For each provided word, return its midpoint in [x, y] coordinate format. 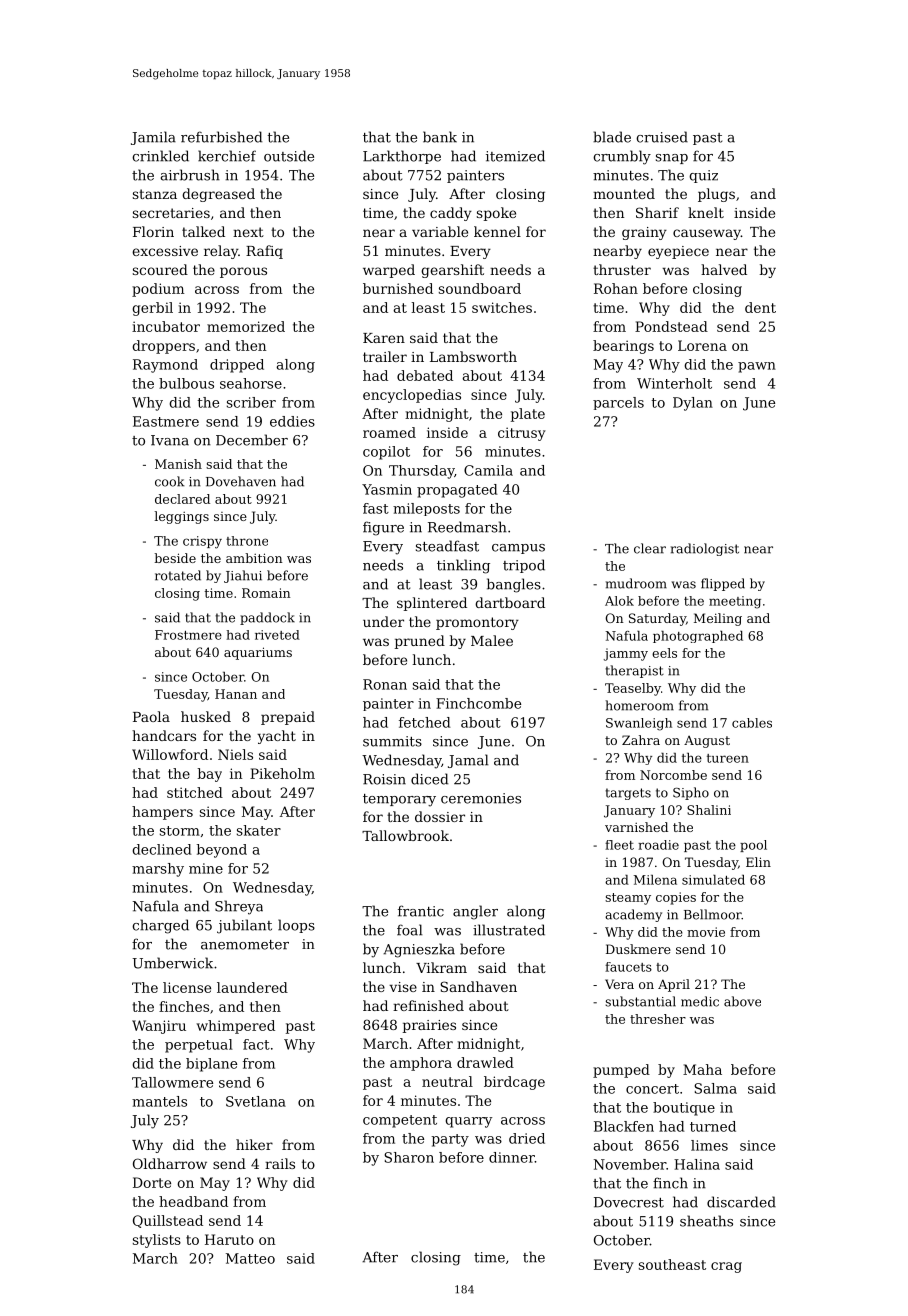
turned [713, 1126]
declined [162, 849]
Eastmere [166, 421]
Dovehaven [241, 481]
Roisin [384, 779]
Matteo [250, 1258]
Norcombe [673, 775]
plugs [716, 195]
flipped [723, 584]
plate [528, 415]
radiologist [705, 549]
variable [440, 231]
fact [256, 1044]
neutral [447, 1081]
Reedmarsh [467, 527]
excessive [165, 251]
